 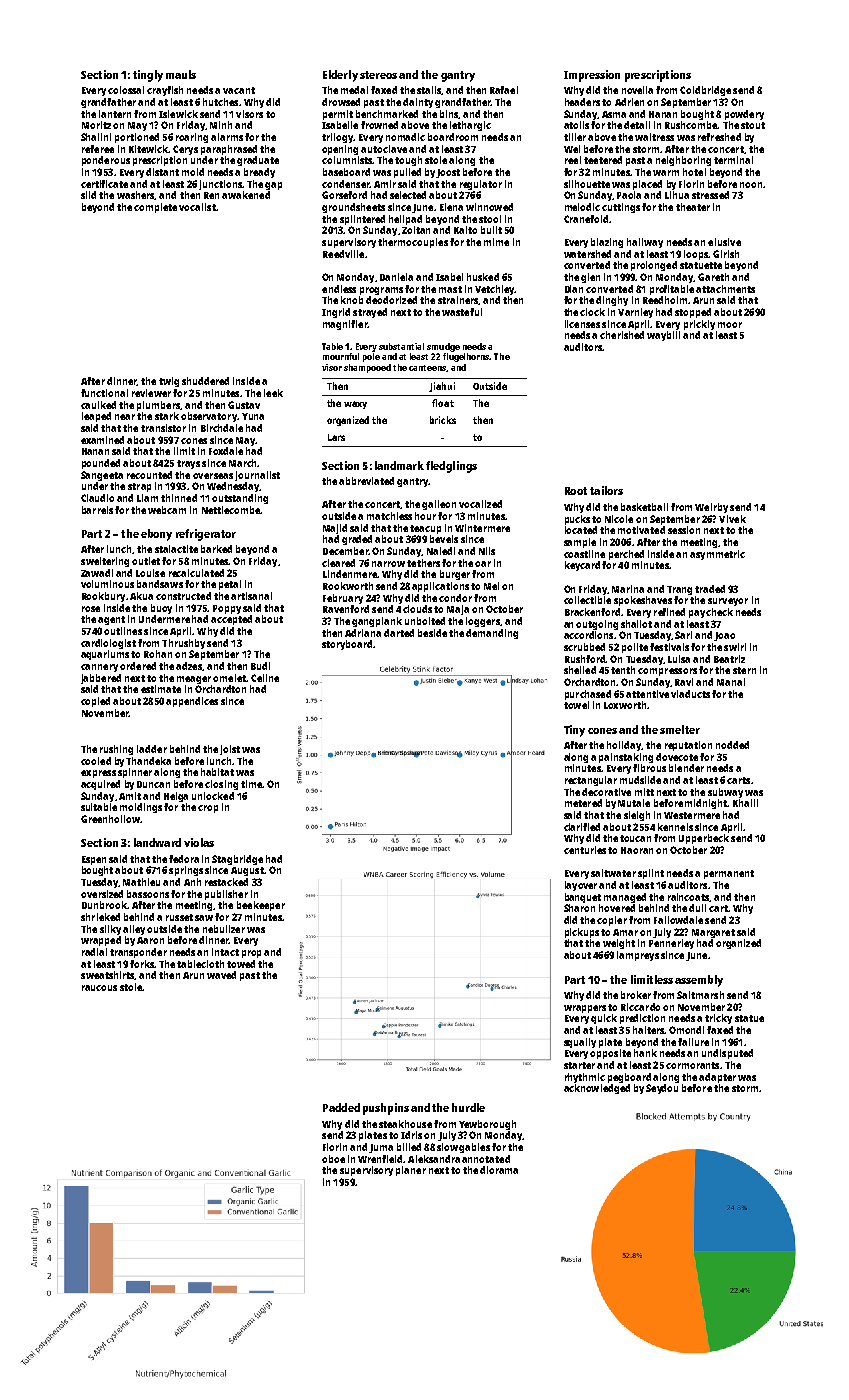 I want to click on Nettlecombe, so click(x=231, y=510).
